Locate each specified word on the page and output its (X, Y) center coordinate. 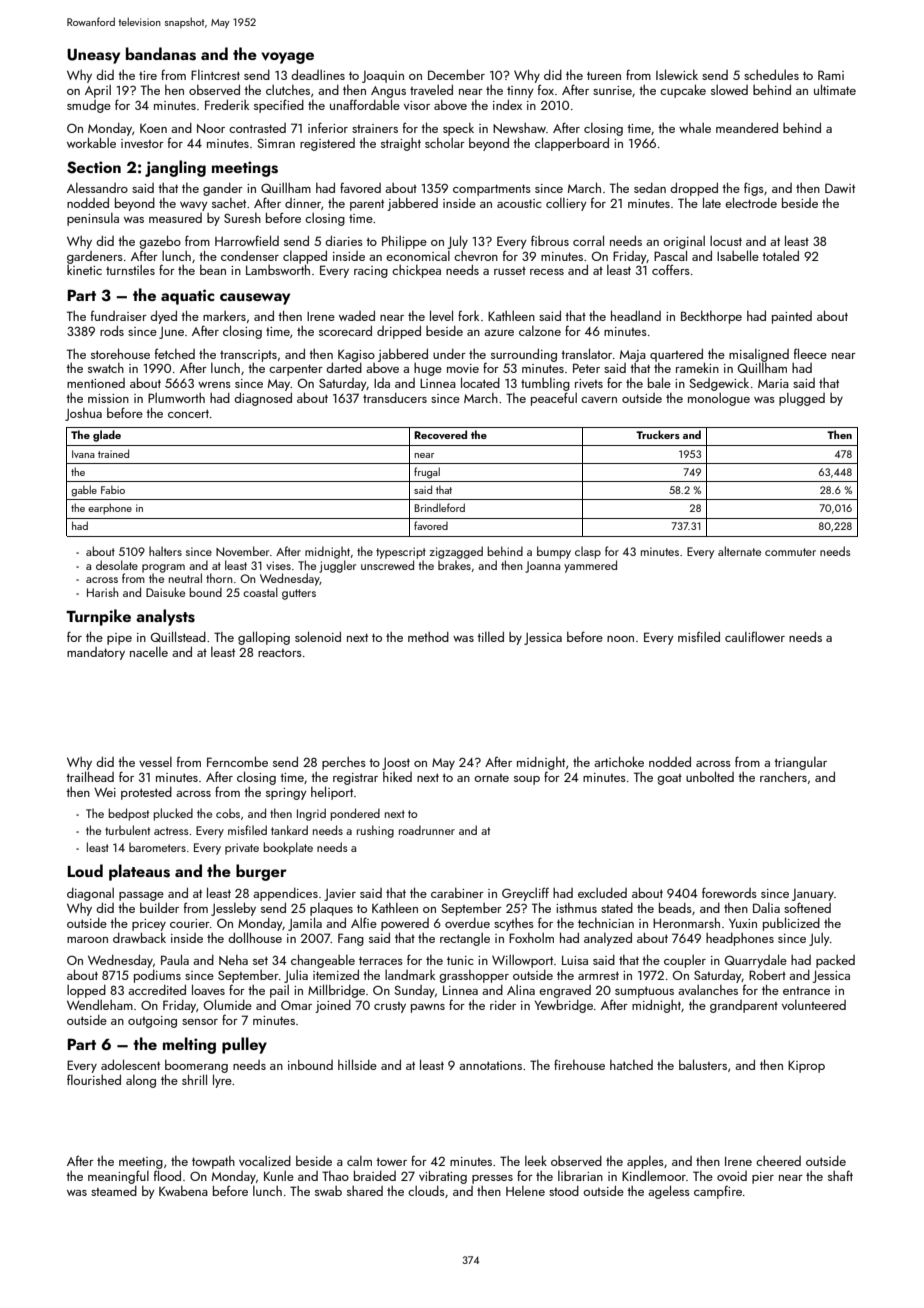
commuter (790, 552)
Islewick (677, 74)
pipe (119, 639)
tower (391, 1162)
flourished (94, 1079)
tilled (490, 637)
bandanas (161, 54)
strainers (375, 128)
